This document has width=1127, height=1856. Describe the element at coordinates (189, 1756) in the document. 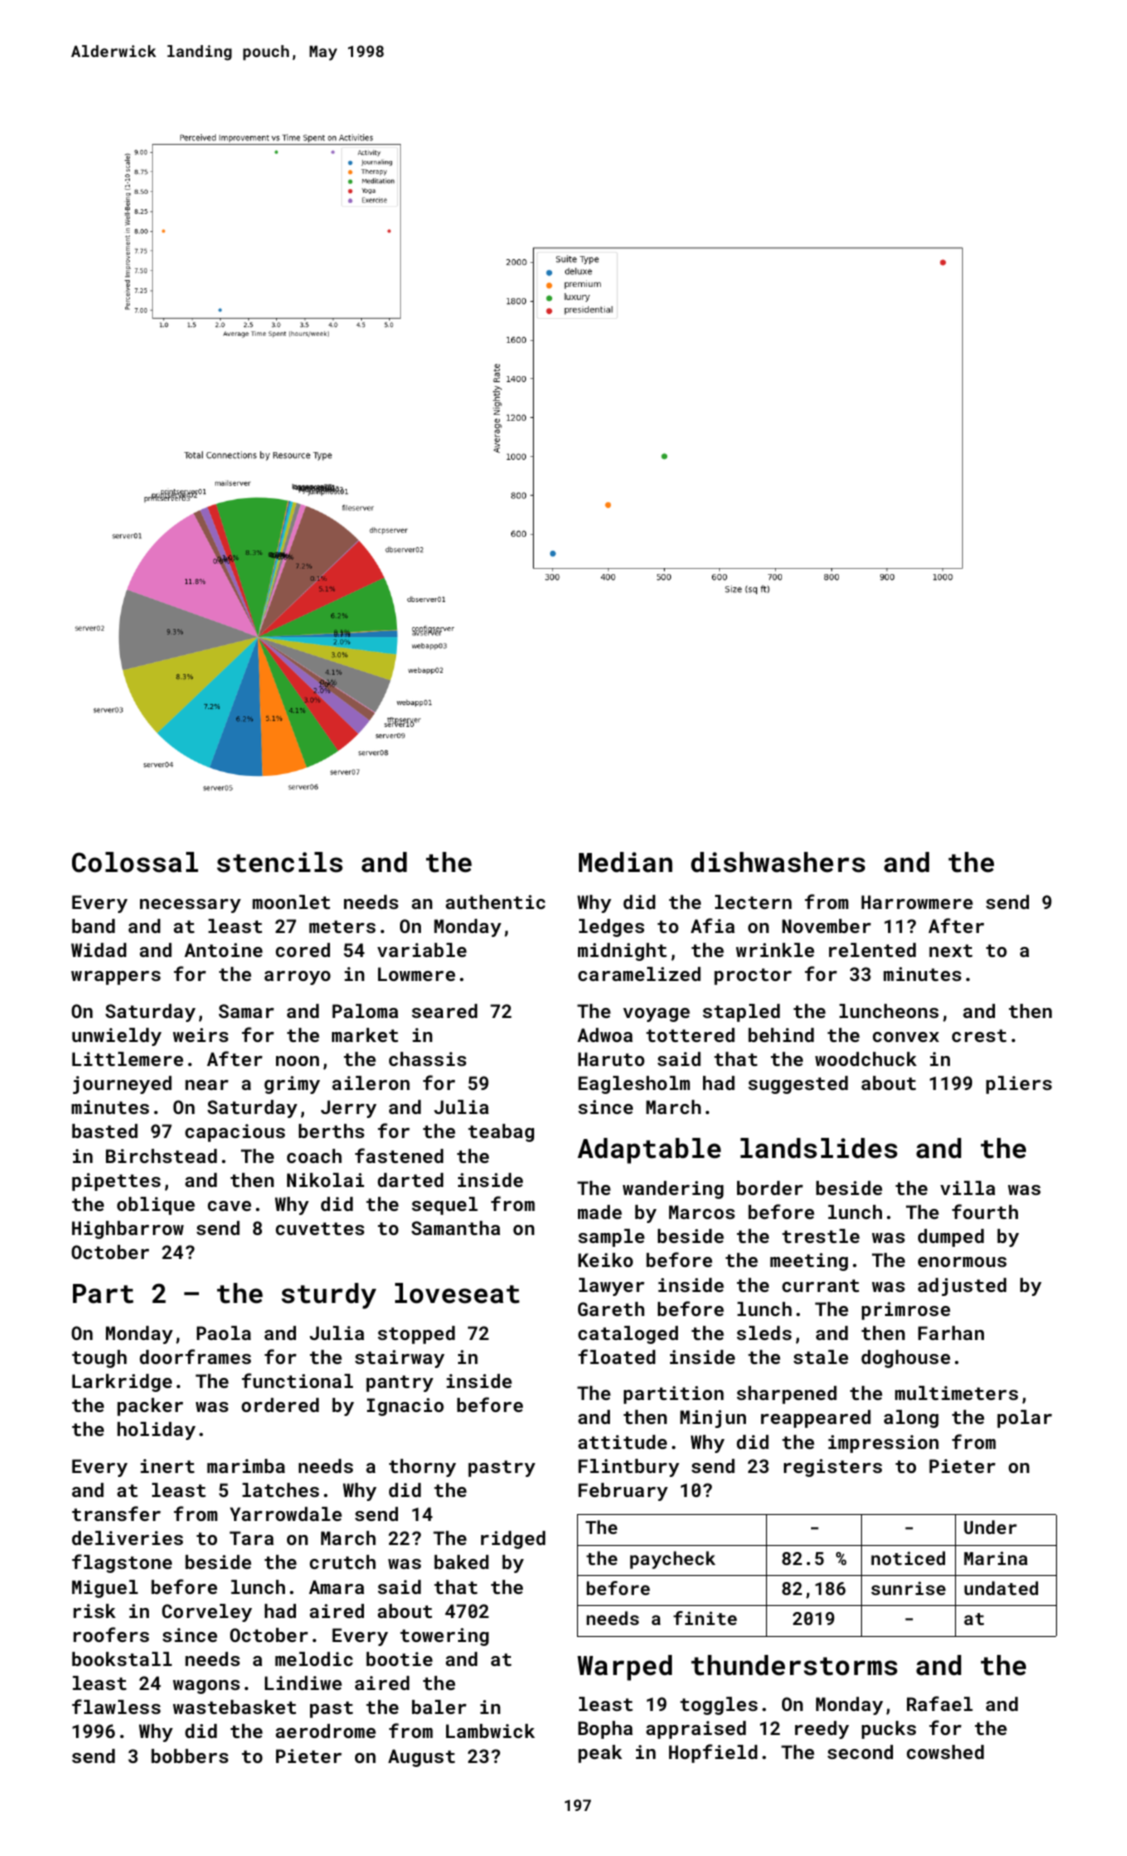

I see `bobbers` at that location.
